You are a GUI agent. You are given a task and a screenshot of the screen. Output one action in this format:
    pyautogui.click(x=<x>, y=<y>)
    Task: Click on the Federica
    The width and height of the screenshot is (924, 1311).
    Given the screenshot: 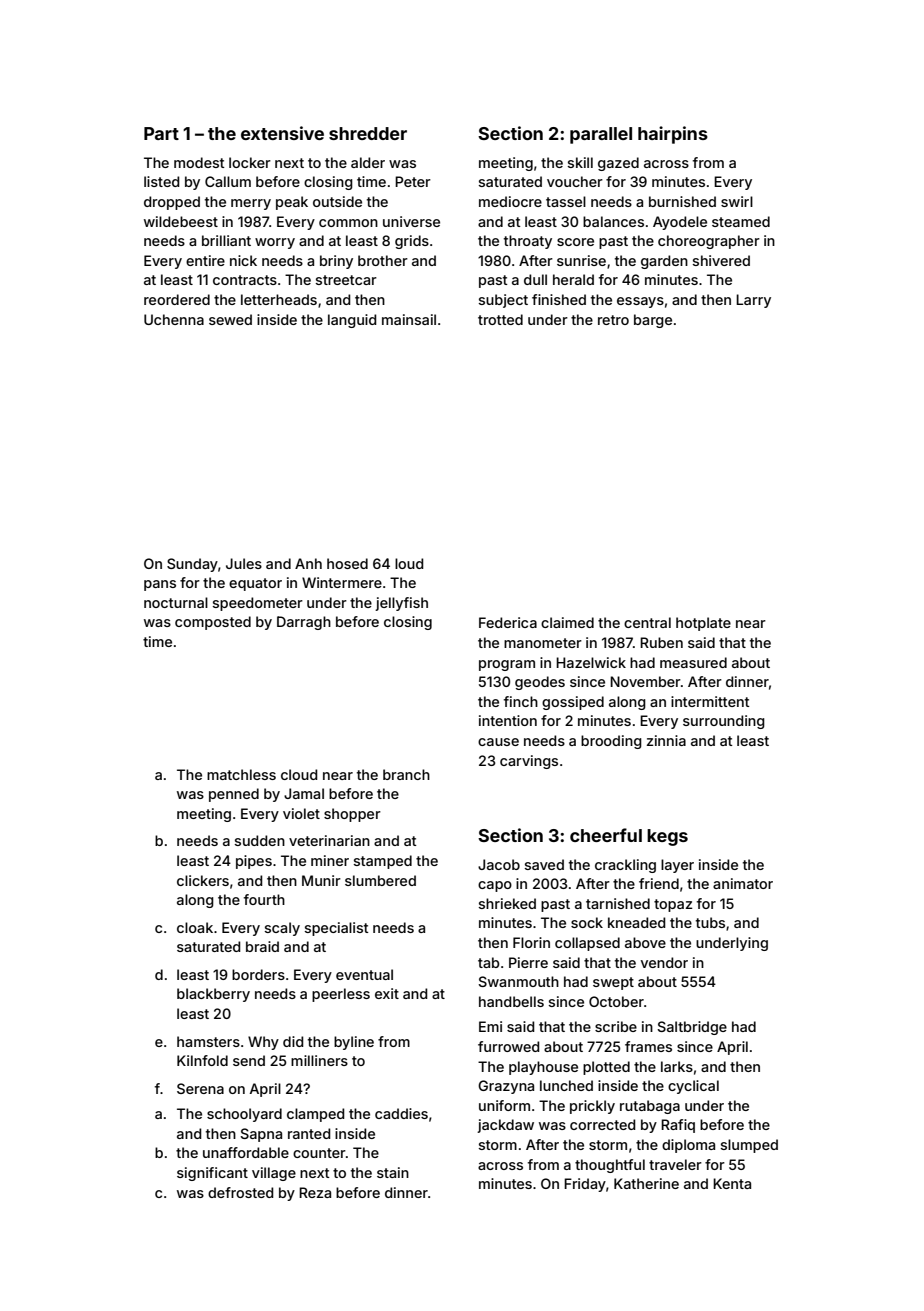 What is the action you would take?
    pyautogui.click(x=508, y=622)
